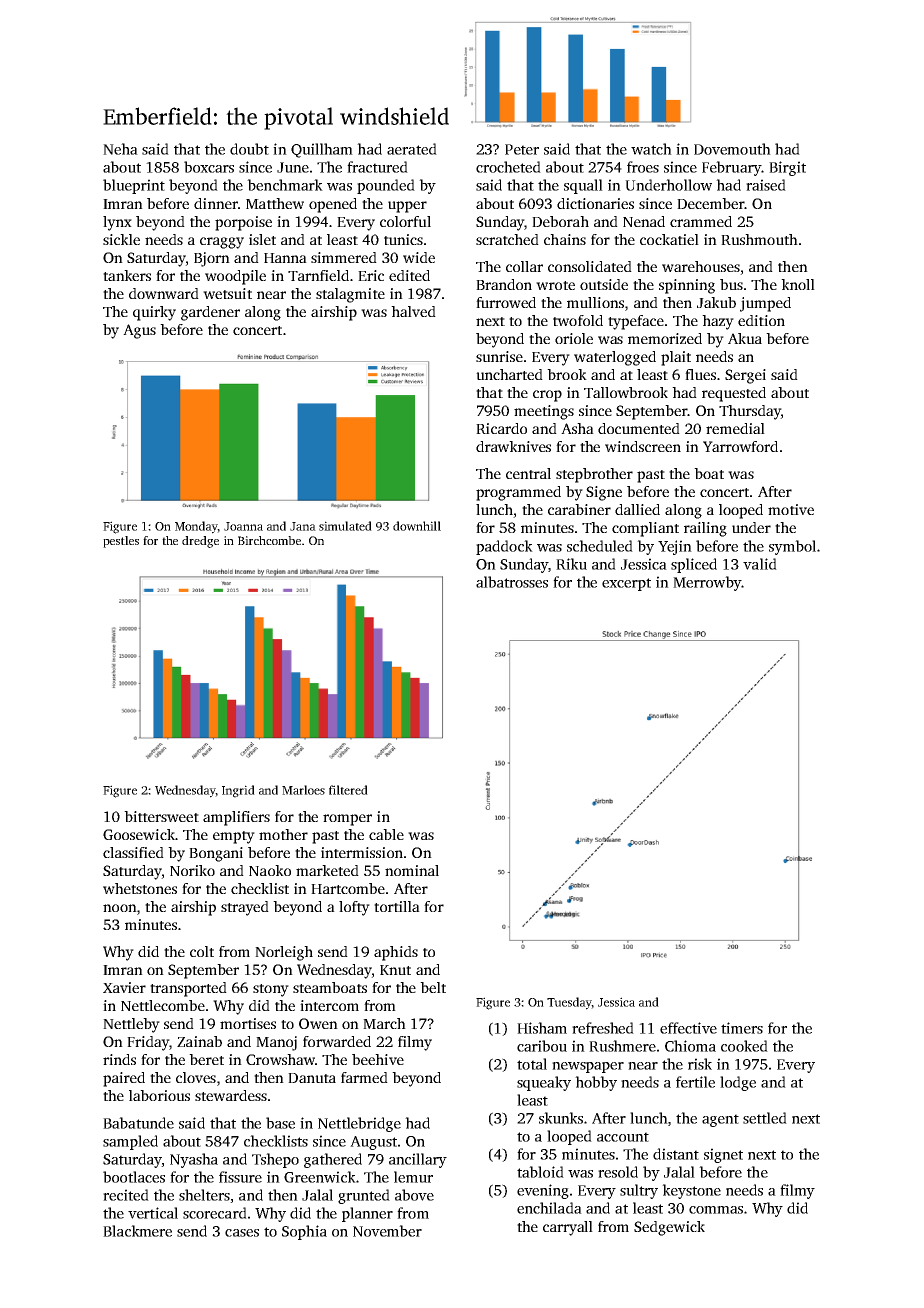 This document has height=1308, width=924. Describe the element at coordinates (367, 1214) in the document. I see `planner` at that location.
